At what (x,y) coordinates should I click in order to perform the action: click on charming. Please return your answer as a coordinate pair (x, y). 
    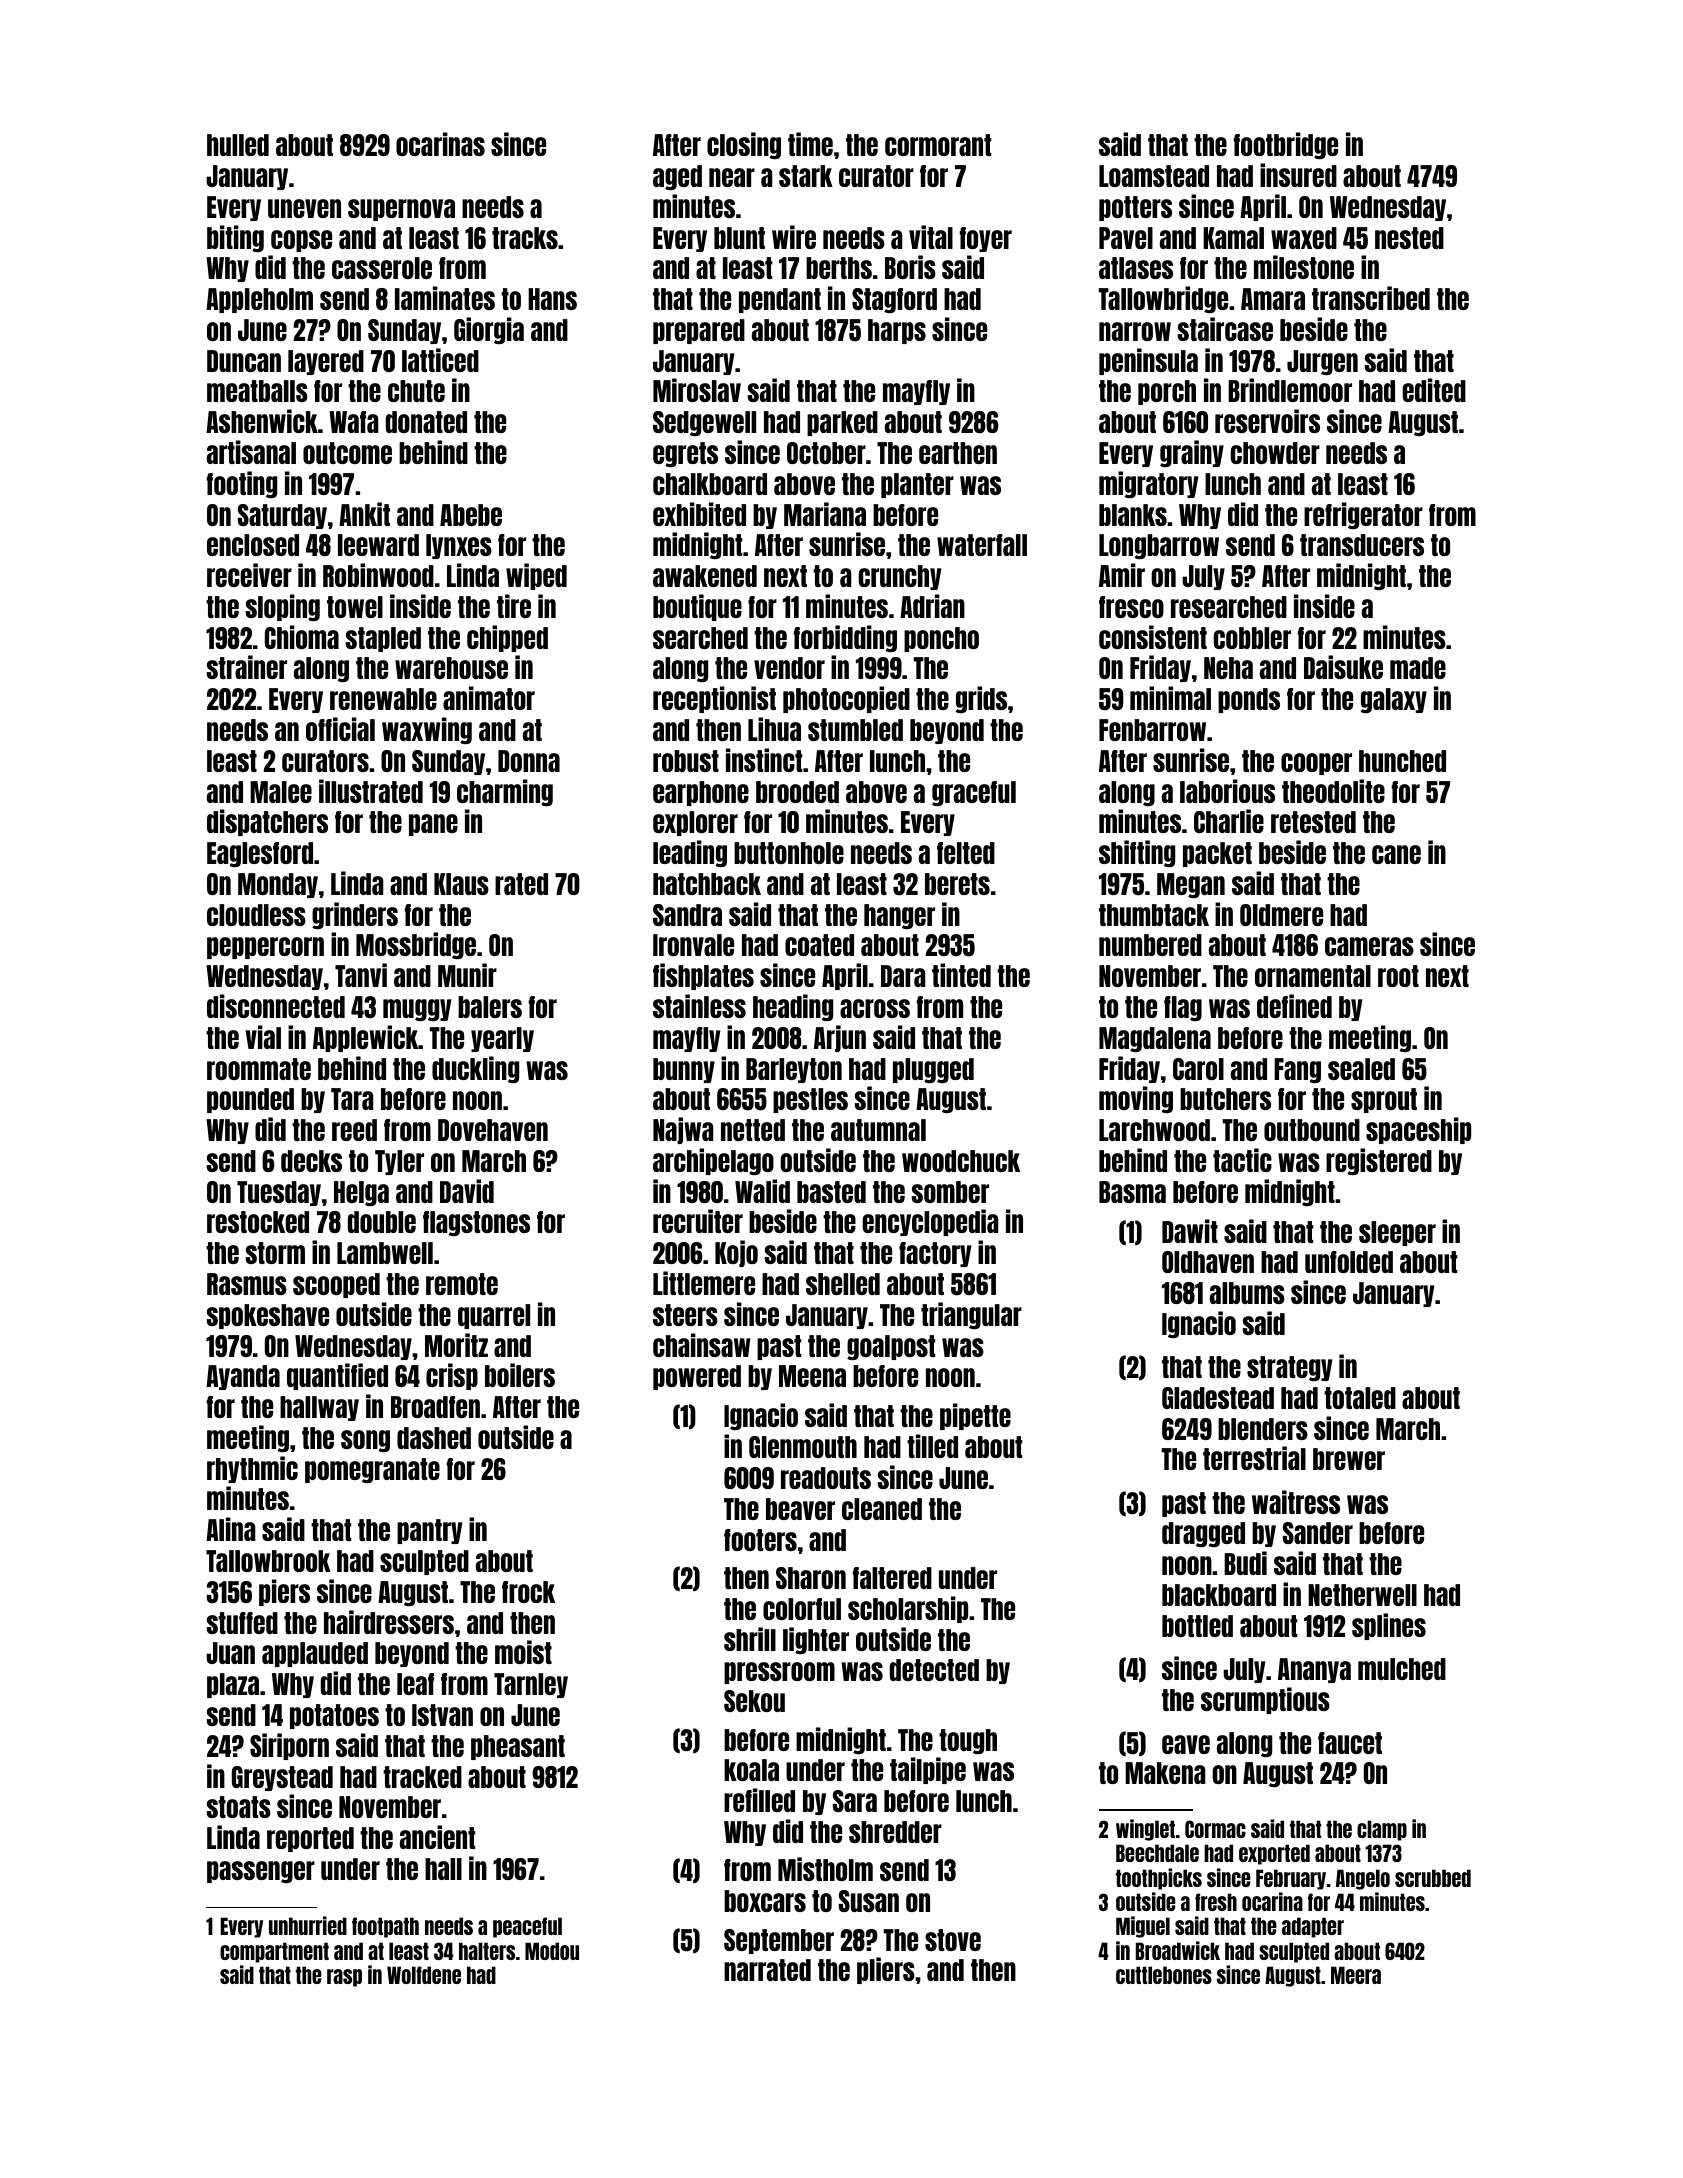
    Looking at the image, I should click on (505, 792).
